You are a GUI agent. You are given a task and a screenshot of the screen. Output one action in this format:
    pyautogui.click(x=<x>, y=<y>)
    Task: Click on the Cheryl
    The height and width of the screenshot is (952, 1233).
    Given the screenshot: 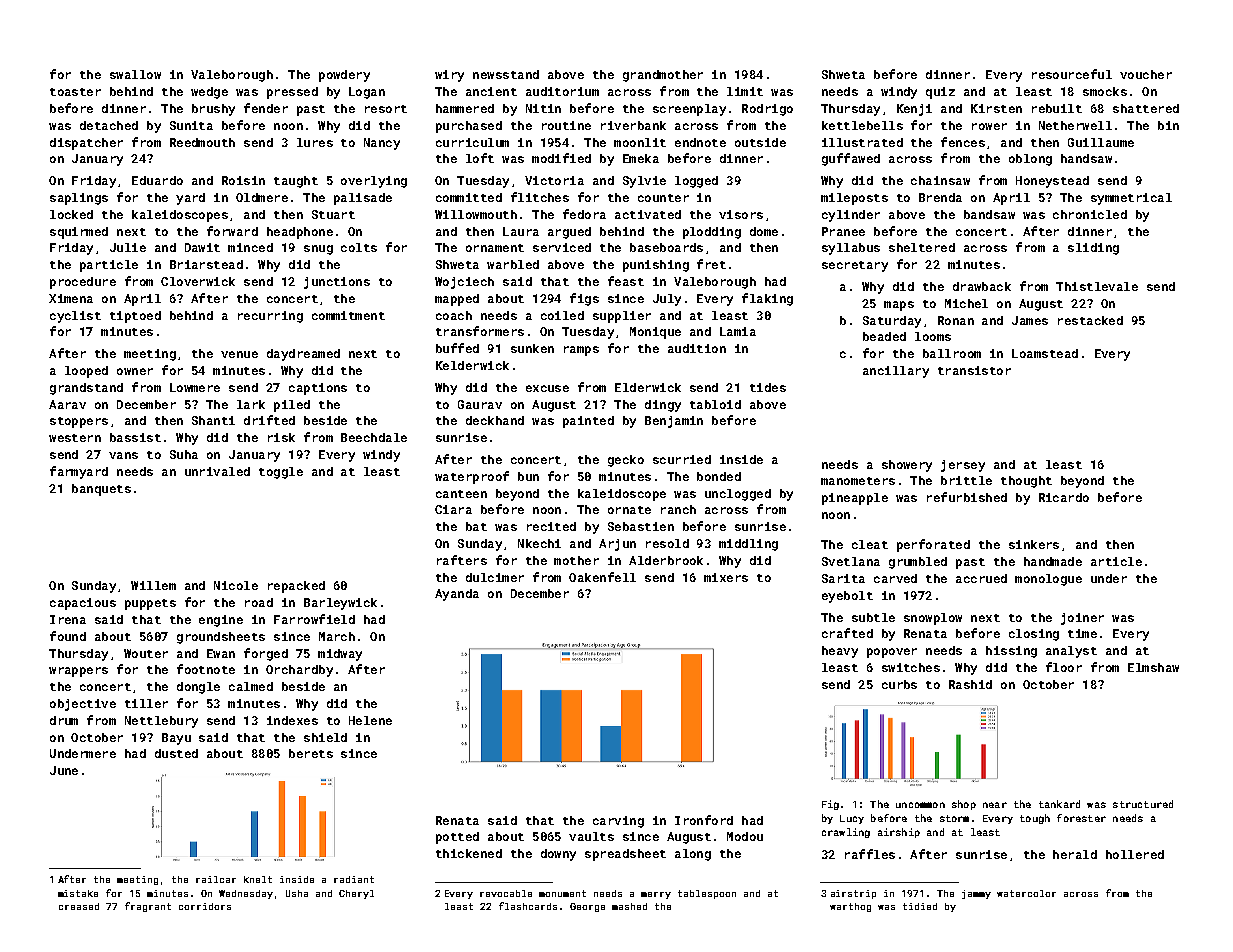 What is the action you would take?
    pyautogui.click(x=356, y=894)
